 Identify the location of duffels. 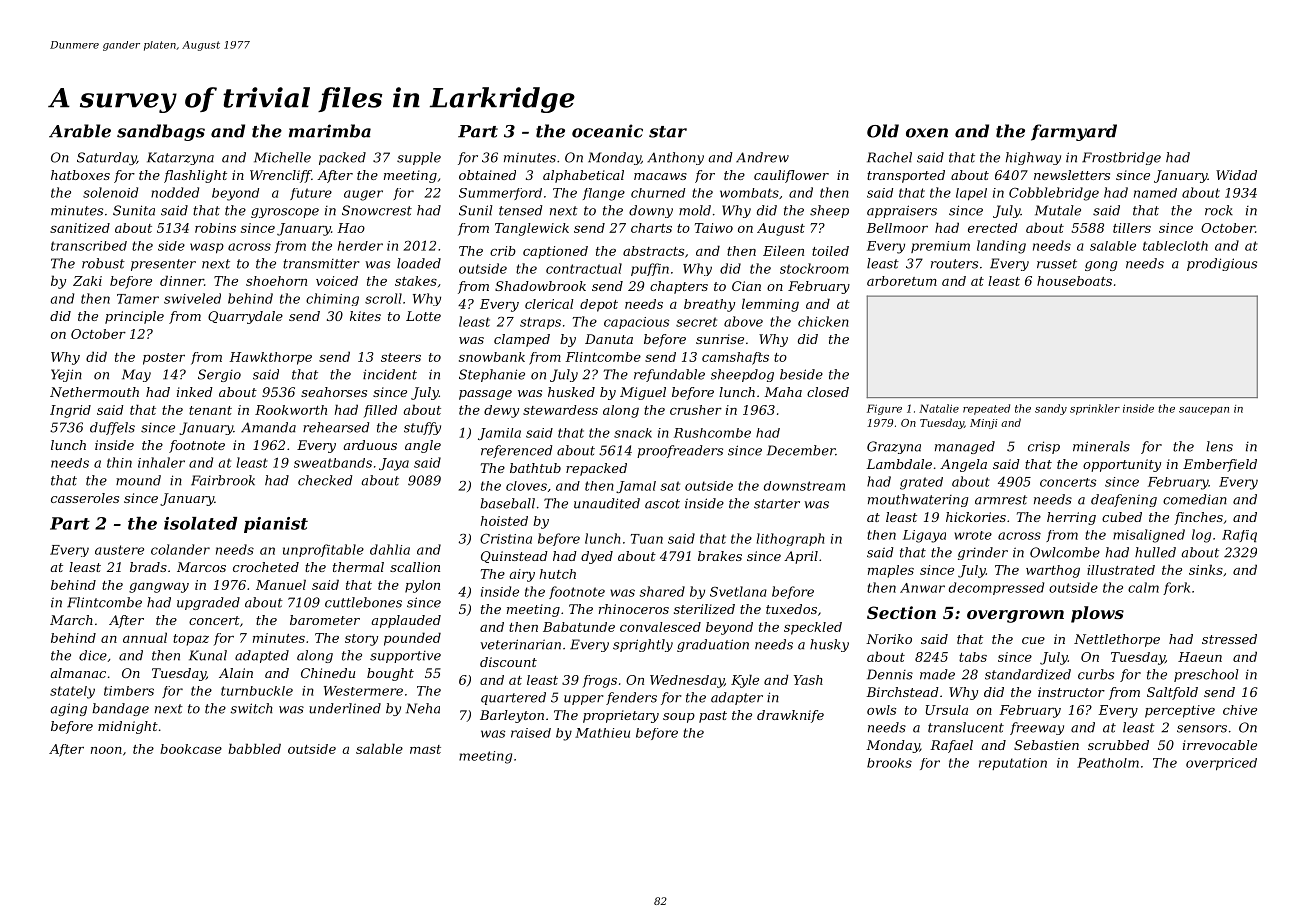
(112, 428).
